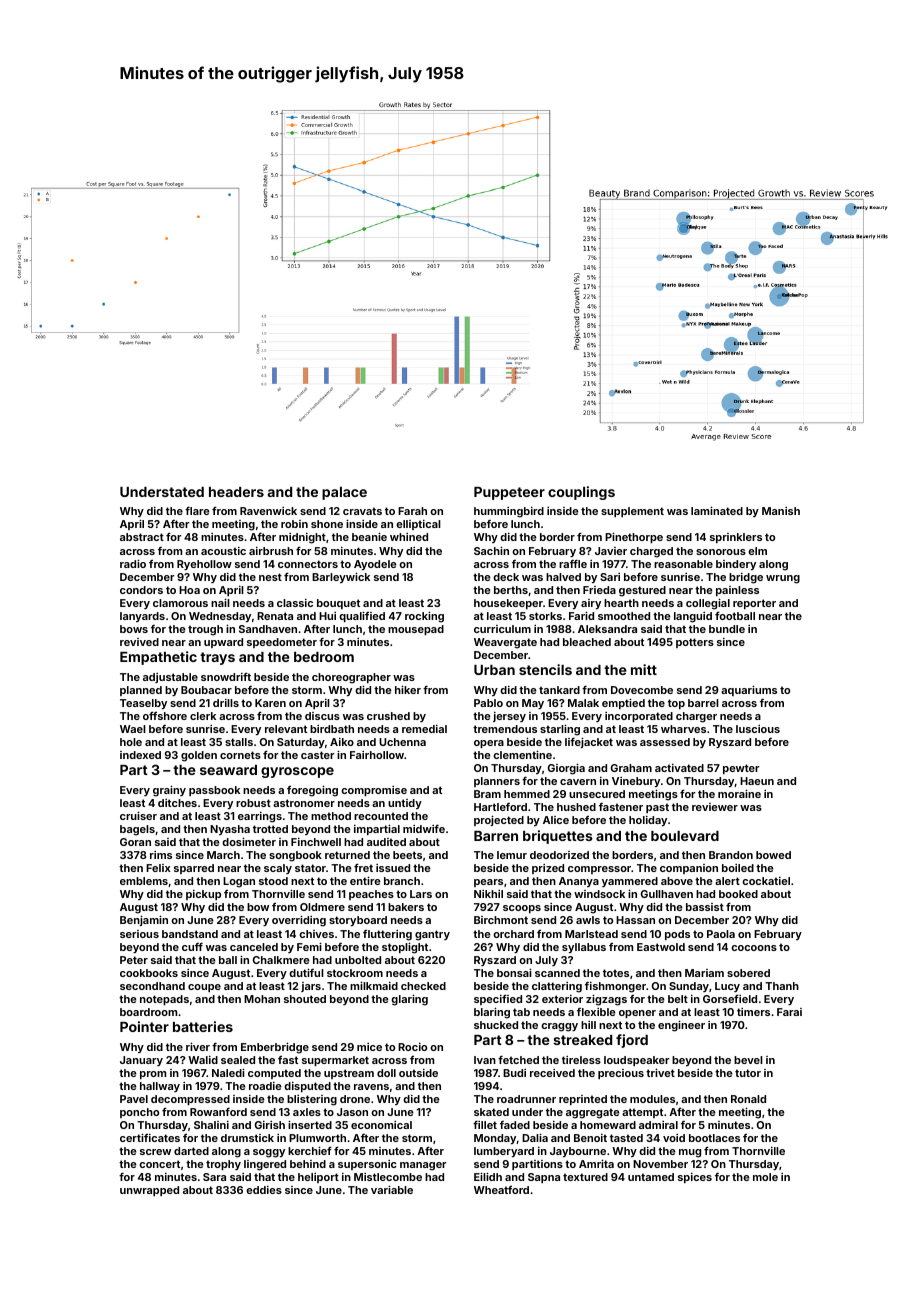 Image resolution: width=924 pixels, height=1308 pixels. I want to click on berths, so click(511, 590).
